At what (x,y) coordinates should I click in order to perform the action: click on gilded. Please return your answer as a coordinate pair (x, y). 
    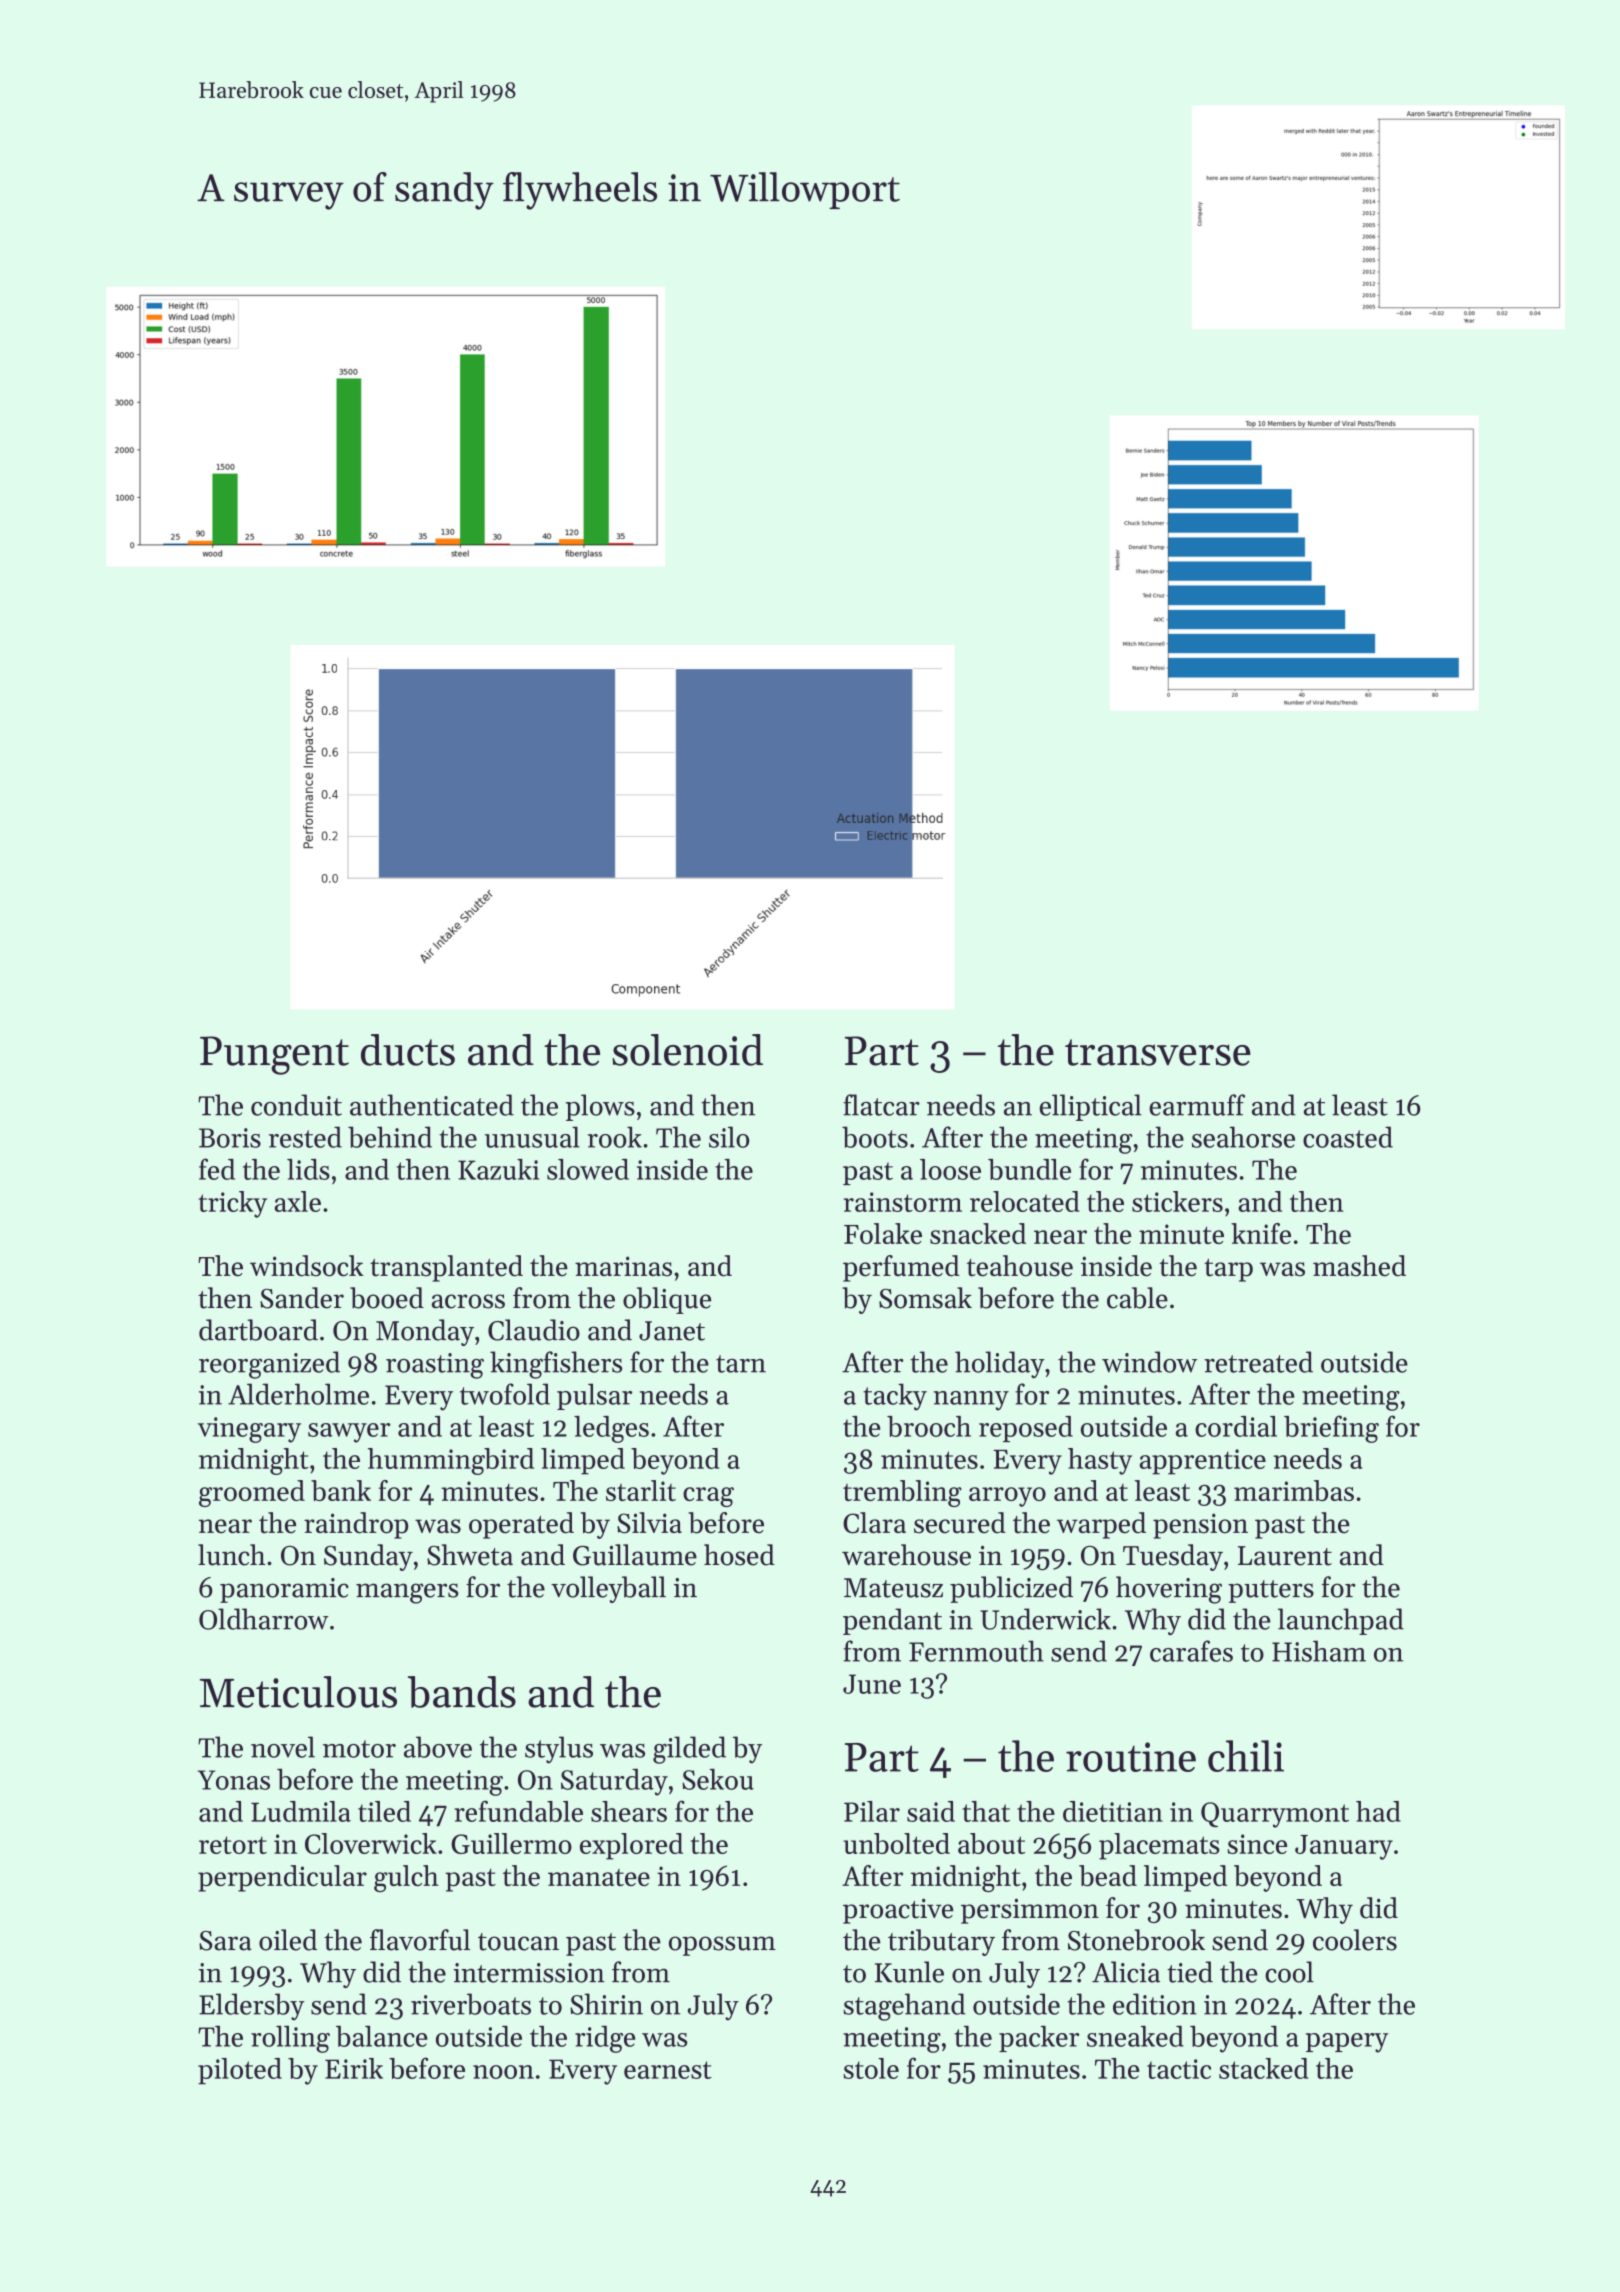
    Looking at the image, I should click on (689, 1750).
